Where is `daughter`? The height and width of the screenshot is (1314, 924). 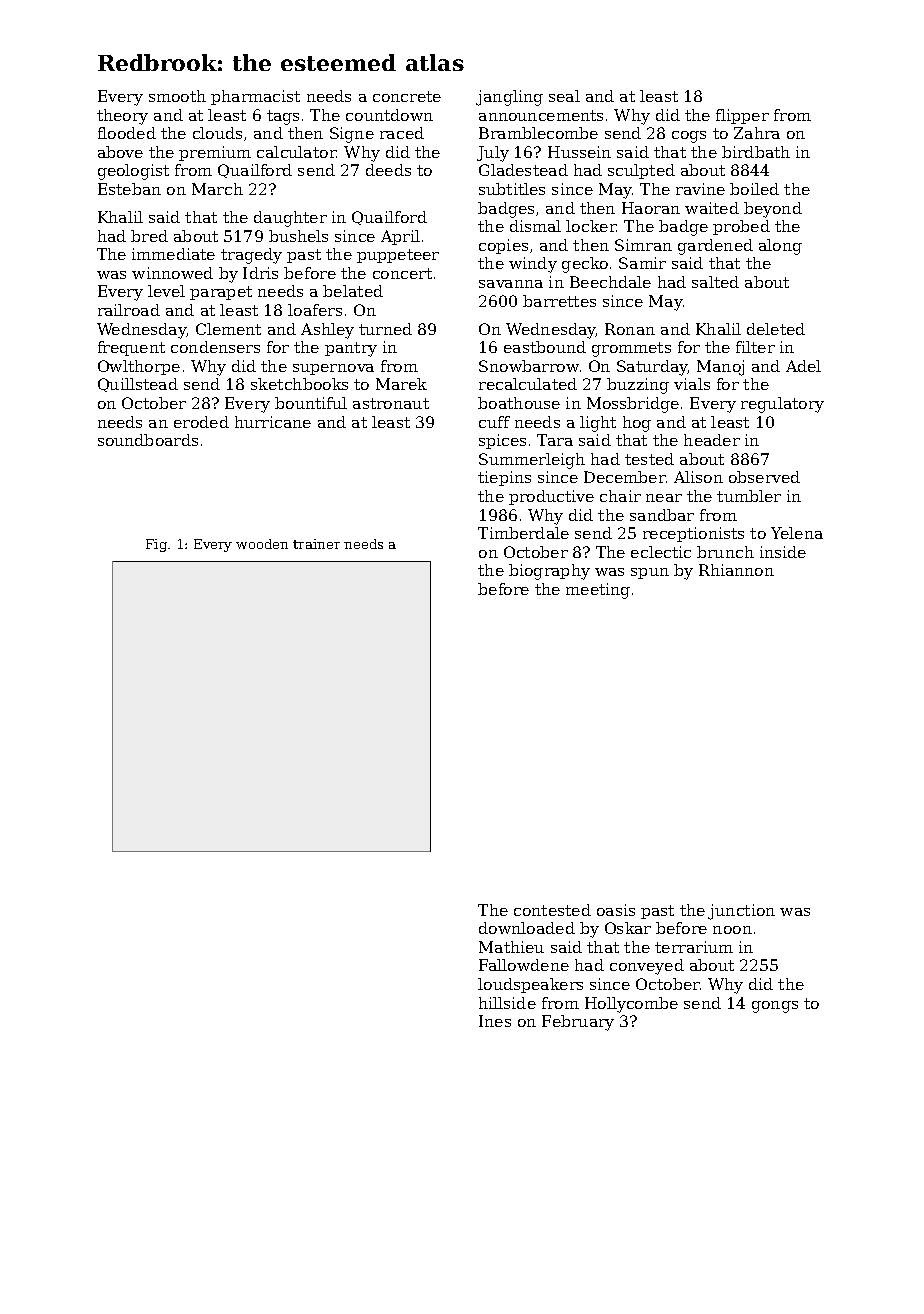 daughter is located at coordinates (290, 219).
